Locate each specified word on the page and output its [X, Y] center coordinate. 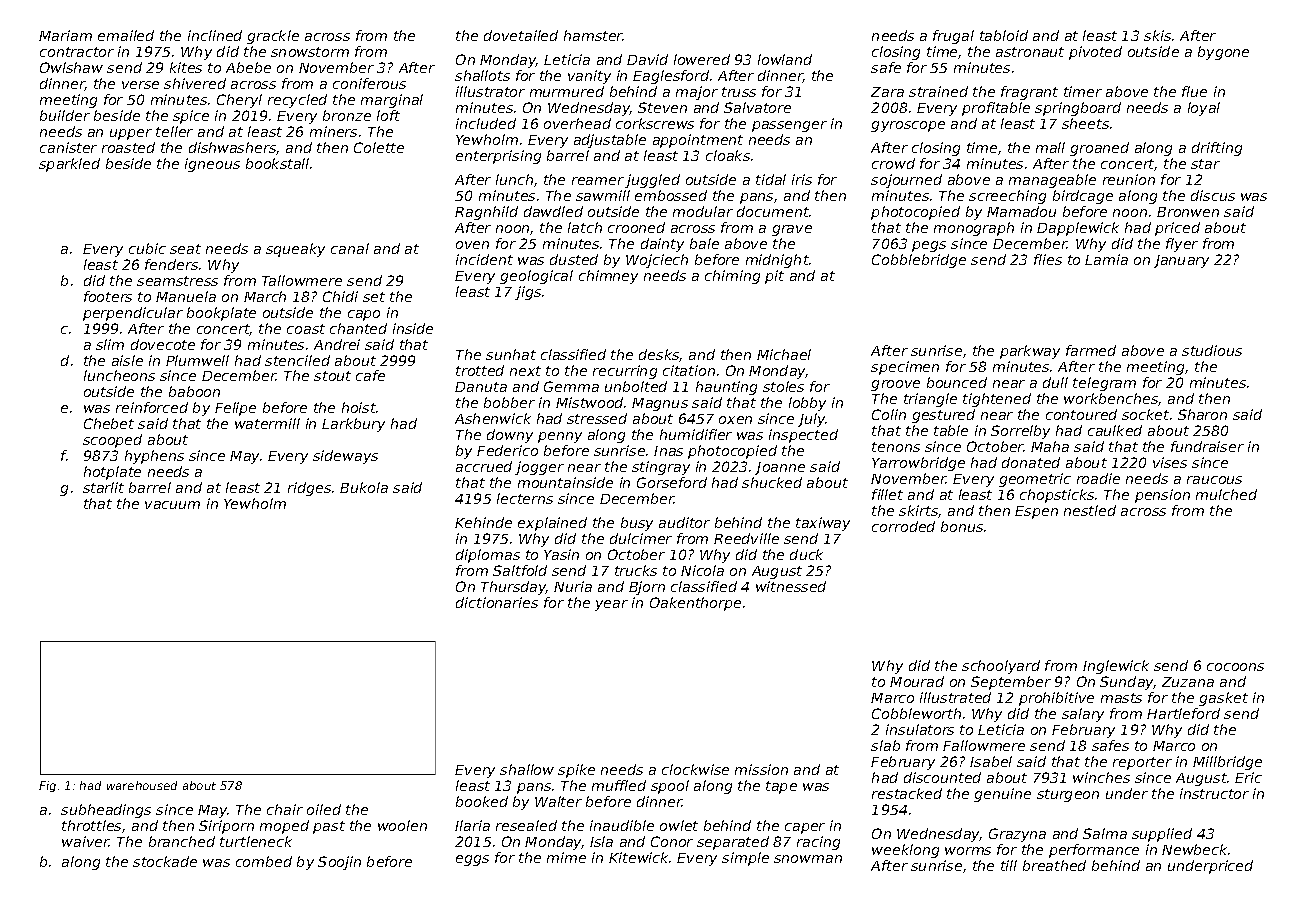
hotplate [112, 473]
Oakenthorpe [695, 604]
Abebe [248, 67]
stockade [165, 861]
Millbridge [1227, 763]
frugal [953, 37]
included [486, 123]
